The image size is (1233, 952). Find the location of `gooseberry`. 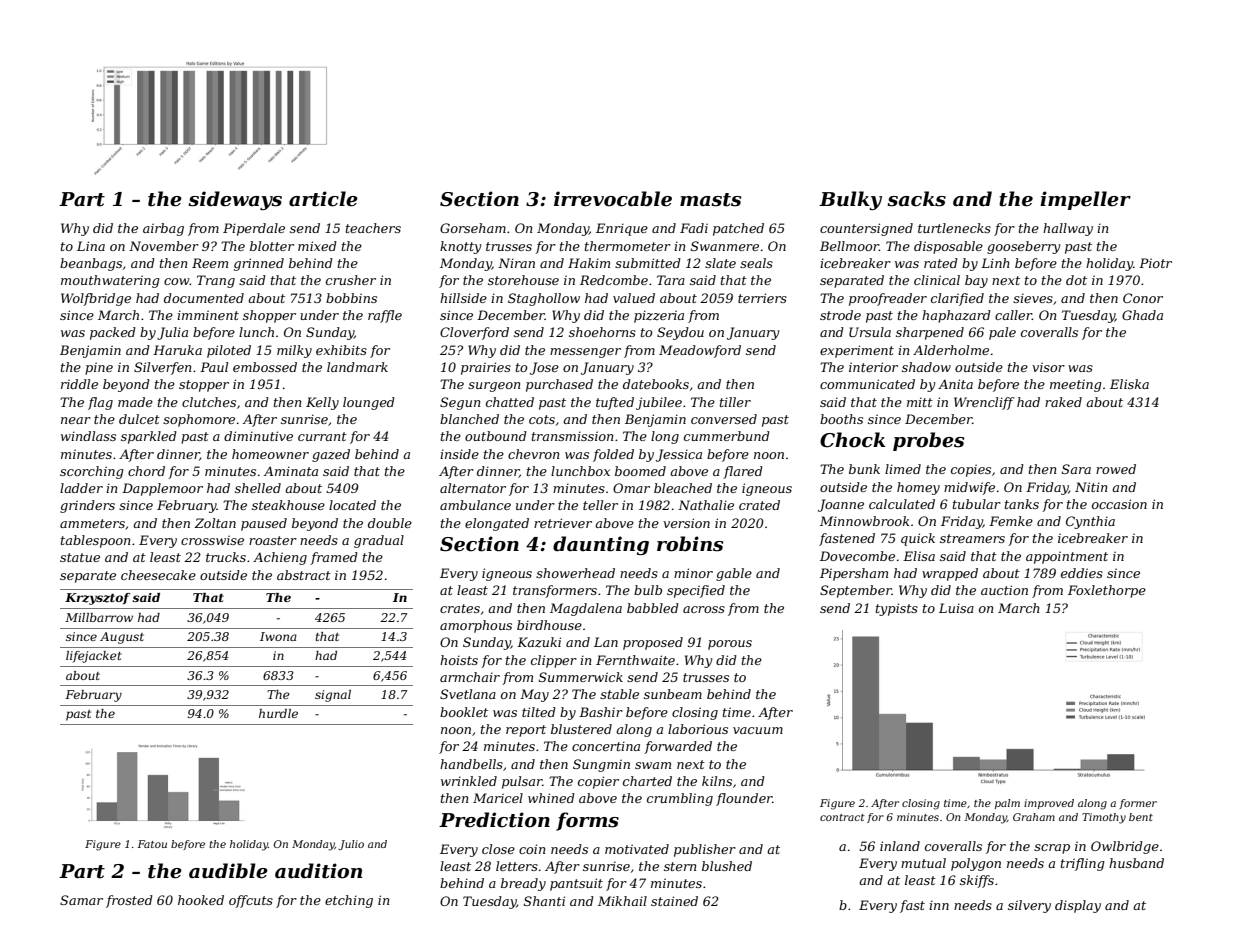

gooseberry is located at coordinates (1024, 247).
